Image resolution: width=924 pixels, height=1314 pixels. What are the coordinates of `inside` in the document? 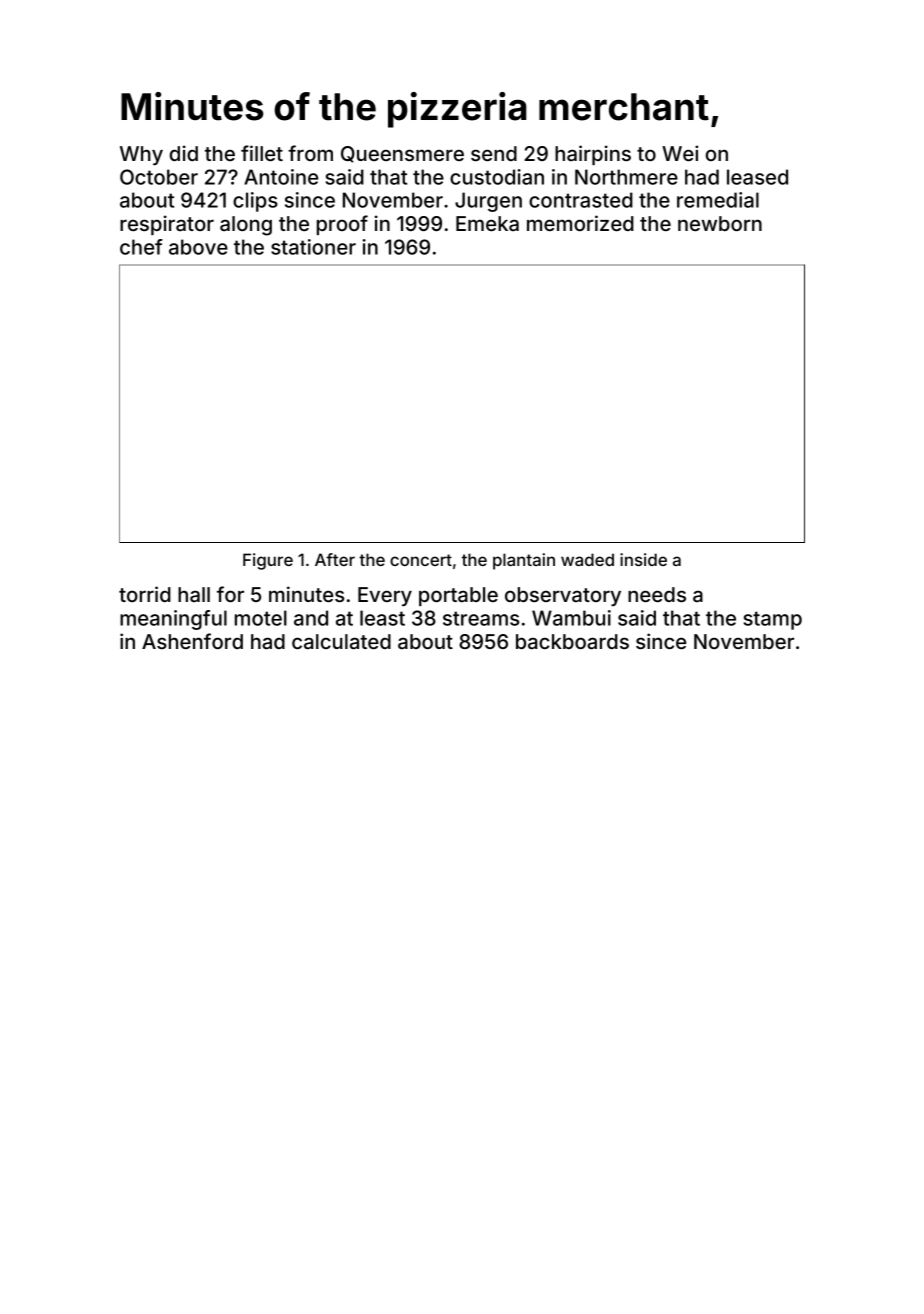 It's located at (643, 559).
